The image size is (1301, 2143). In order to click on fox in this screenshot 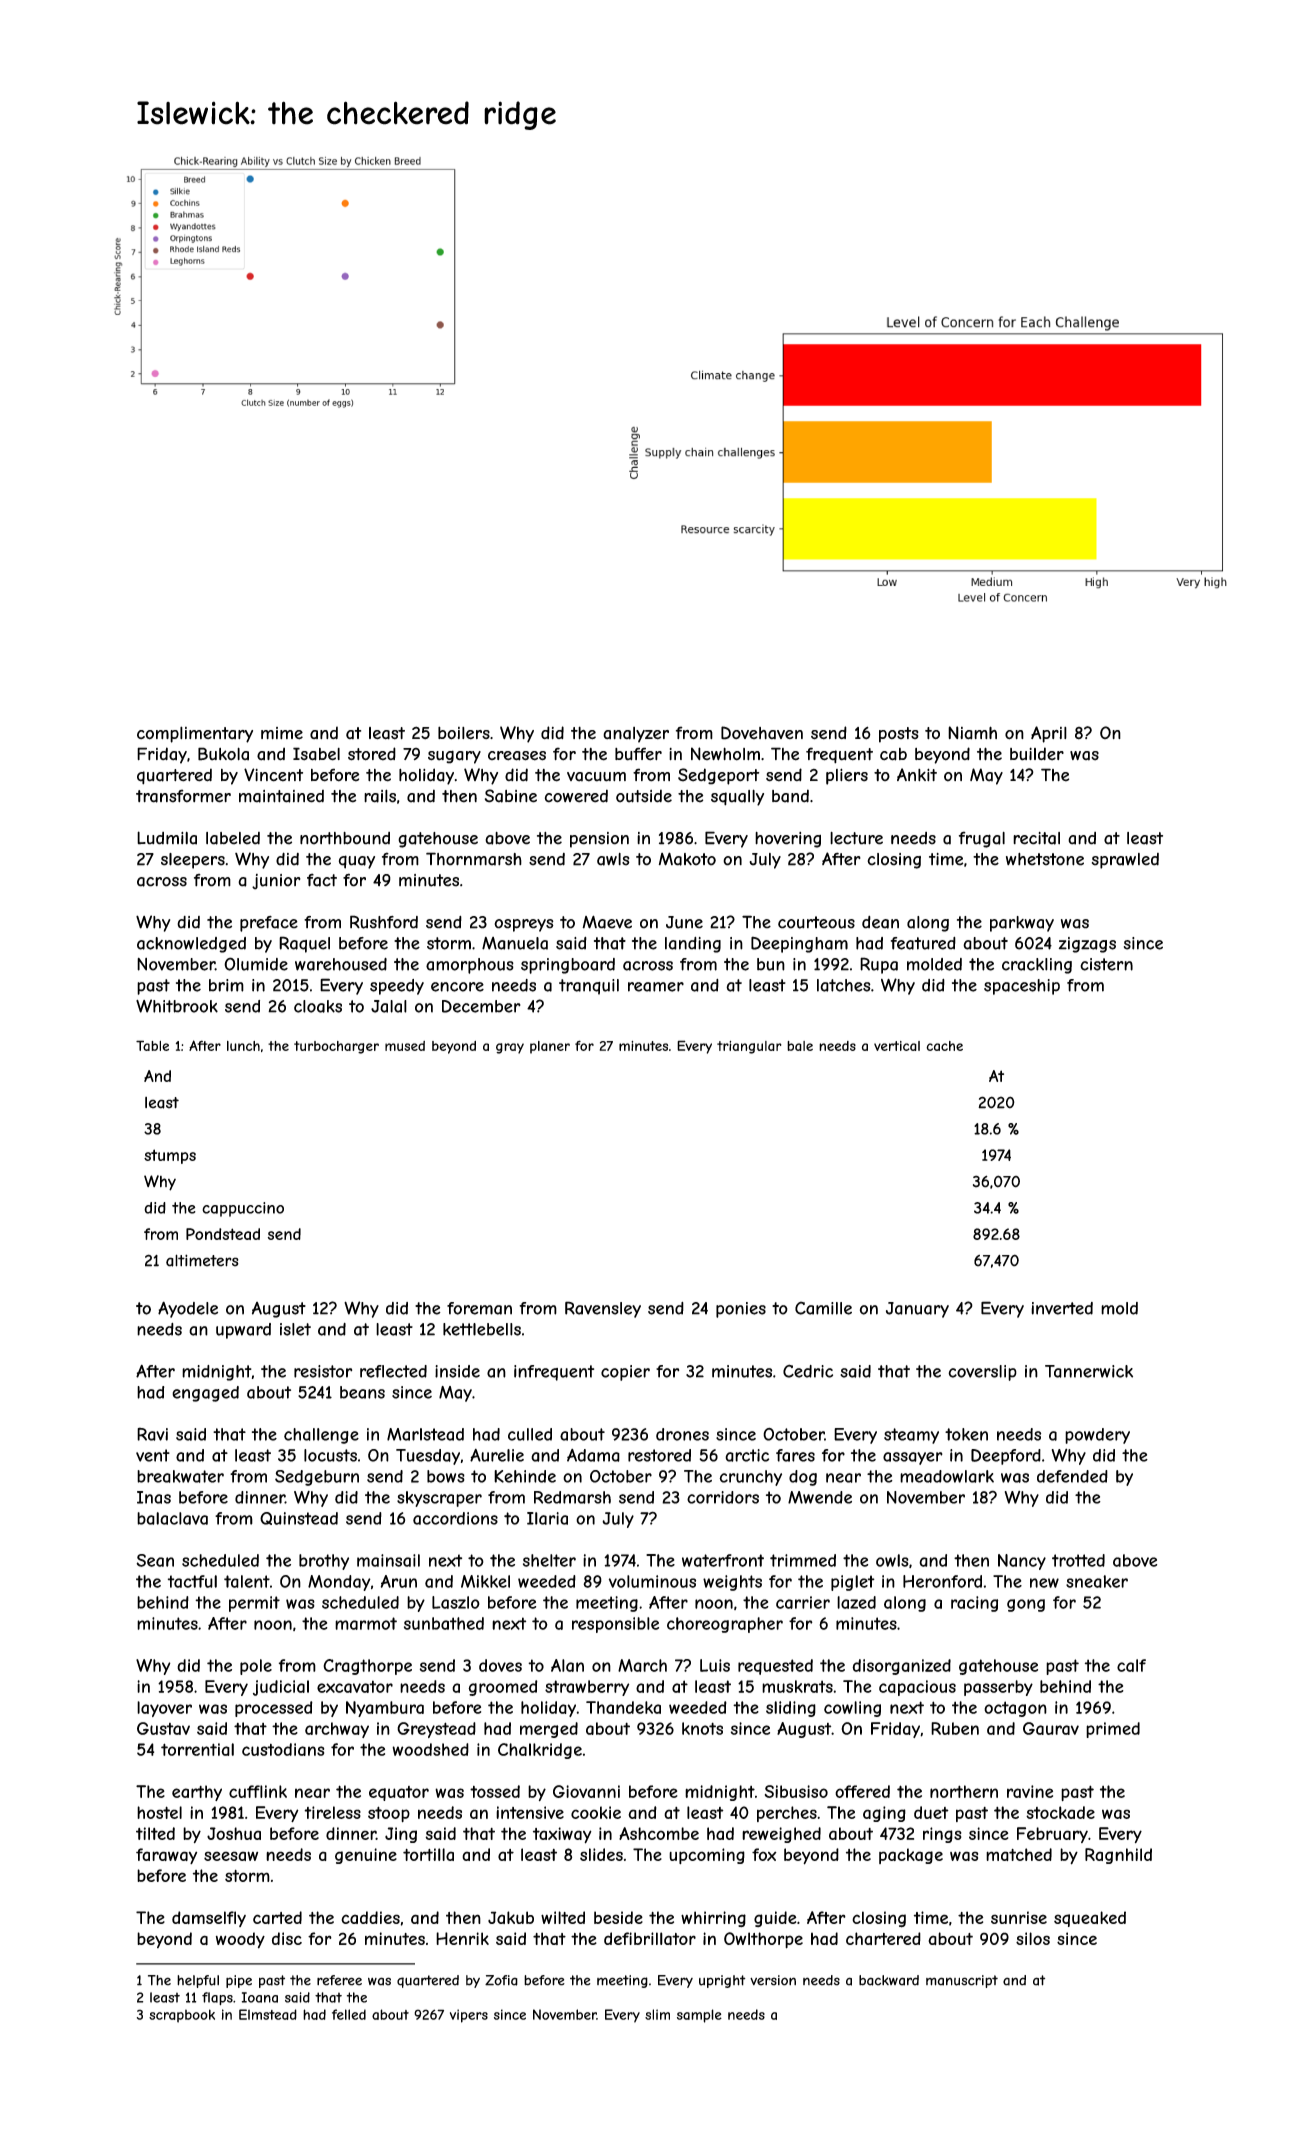, I will do `click(764, 1854)`.
